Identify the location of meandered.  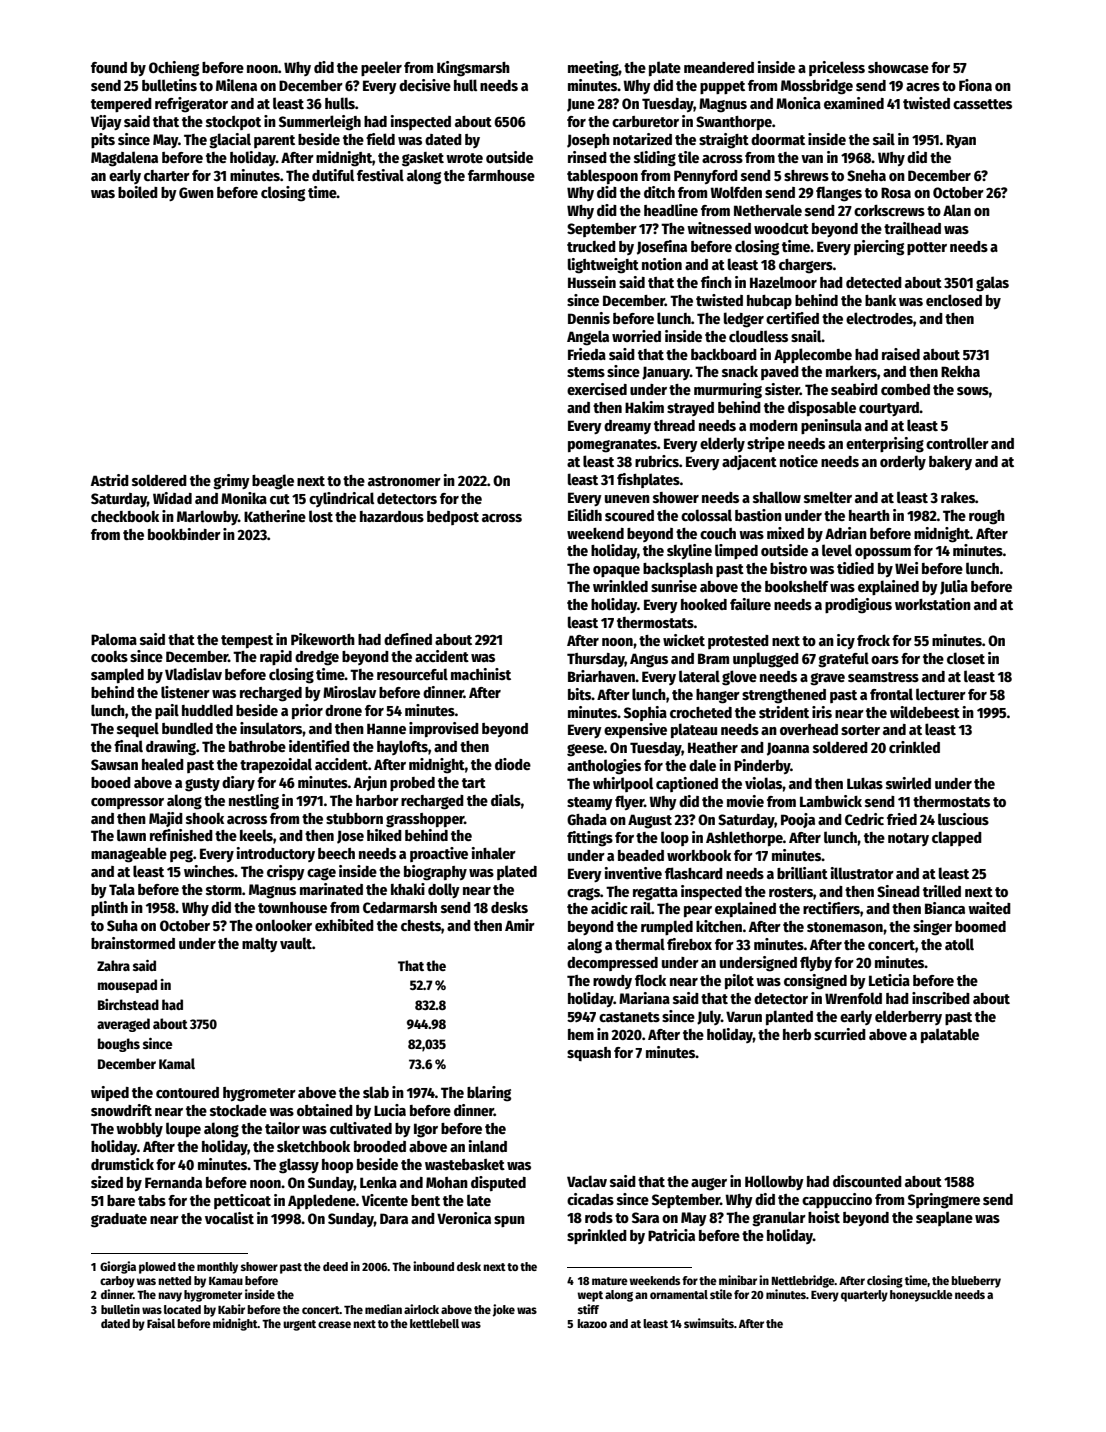
(719, 67).
